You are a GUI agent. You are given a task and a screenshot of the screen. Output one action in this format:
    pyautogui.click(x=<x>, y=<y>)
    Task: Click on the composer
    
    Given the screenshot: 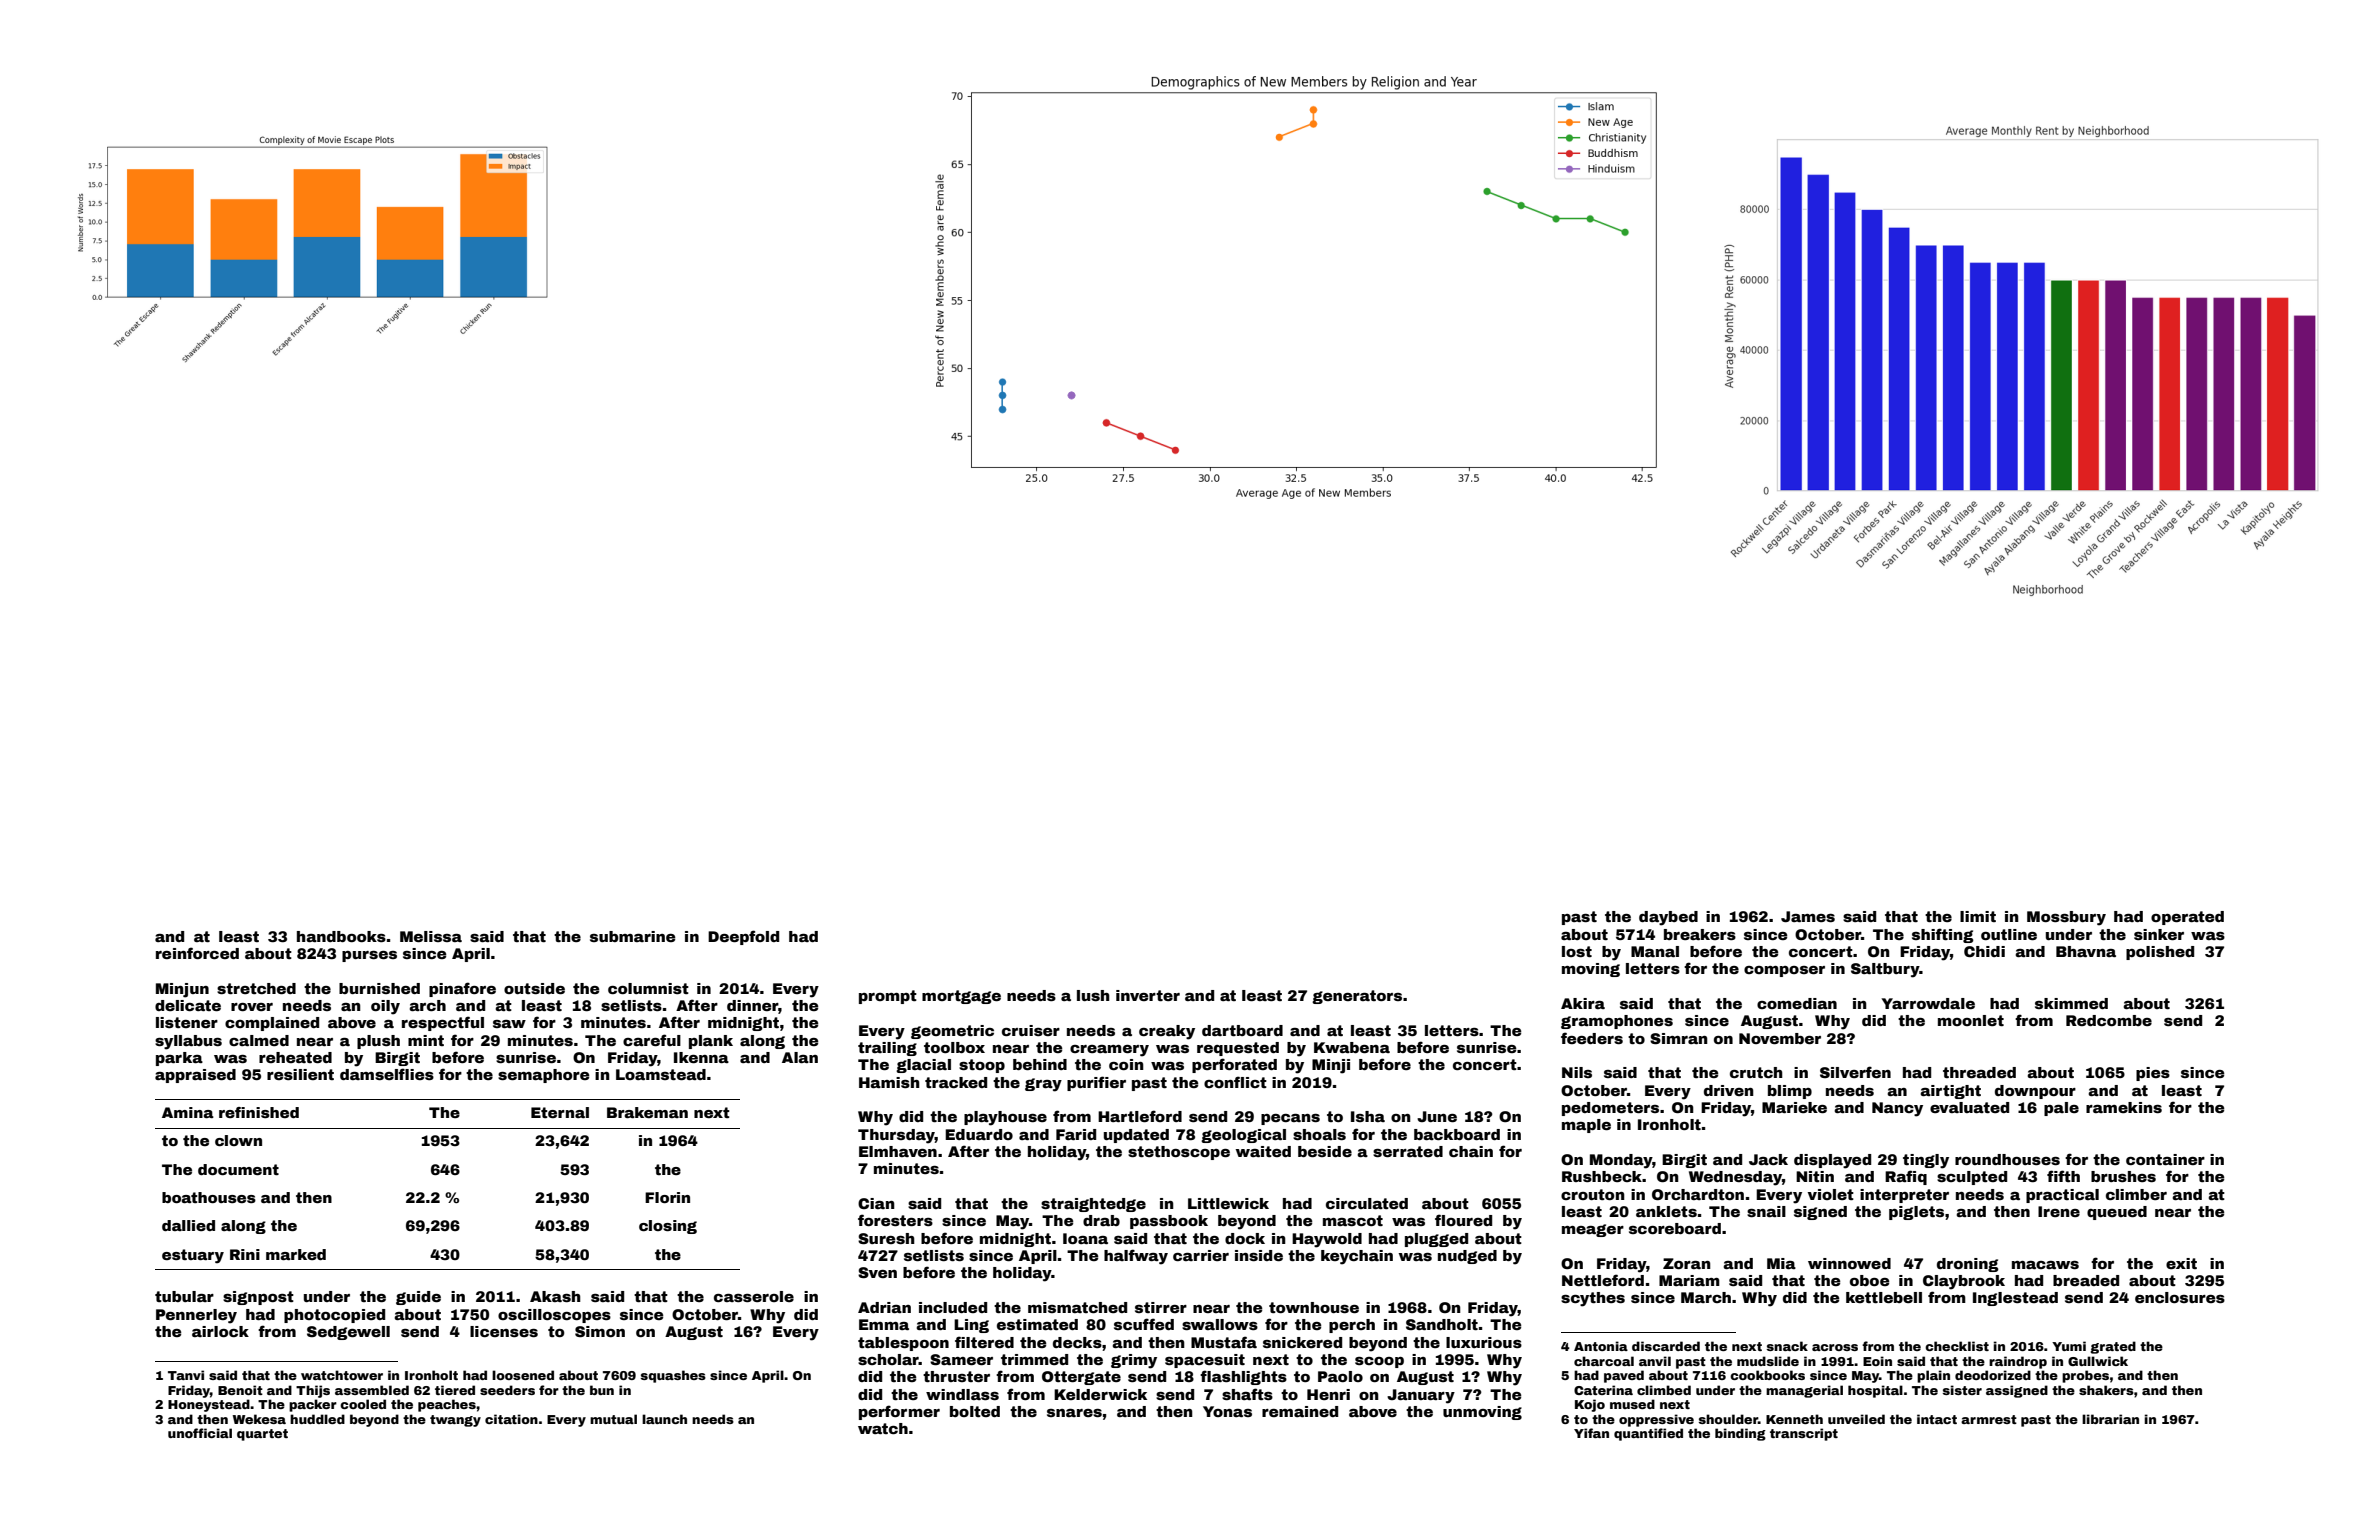 What is the action you would take?
    pyautogui.click(x=1784, y=971)
